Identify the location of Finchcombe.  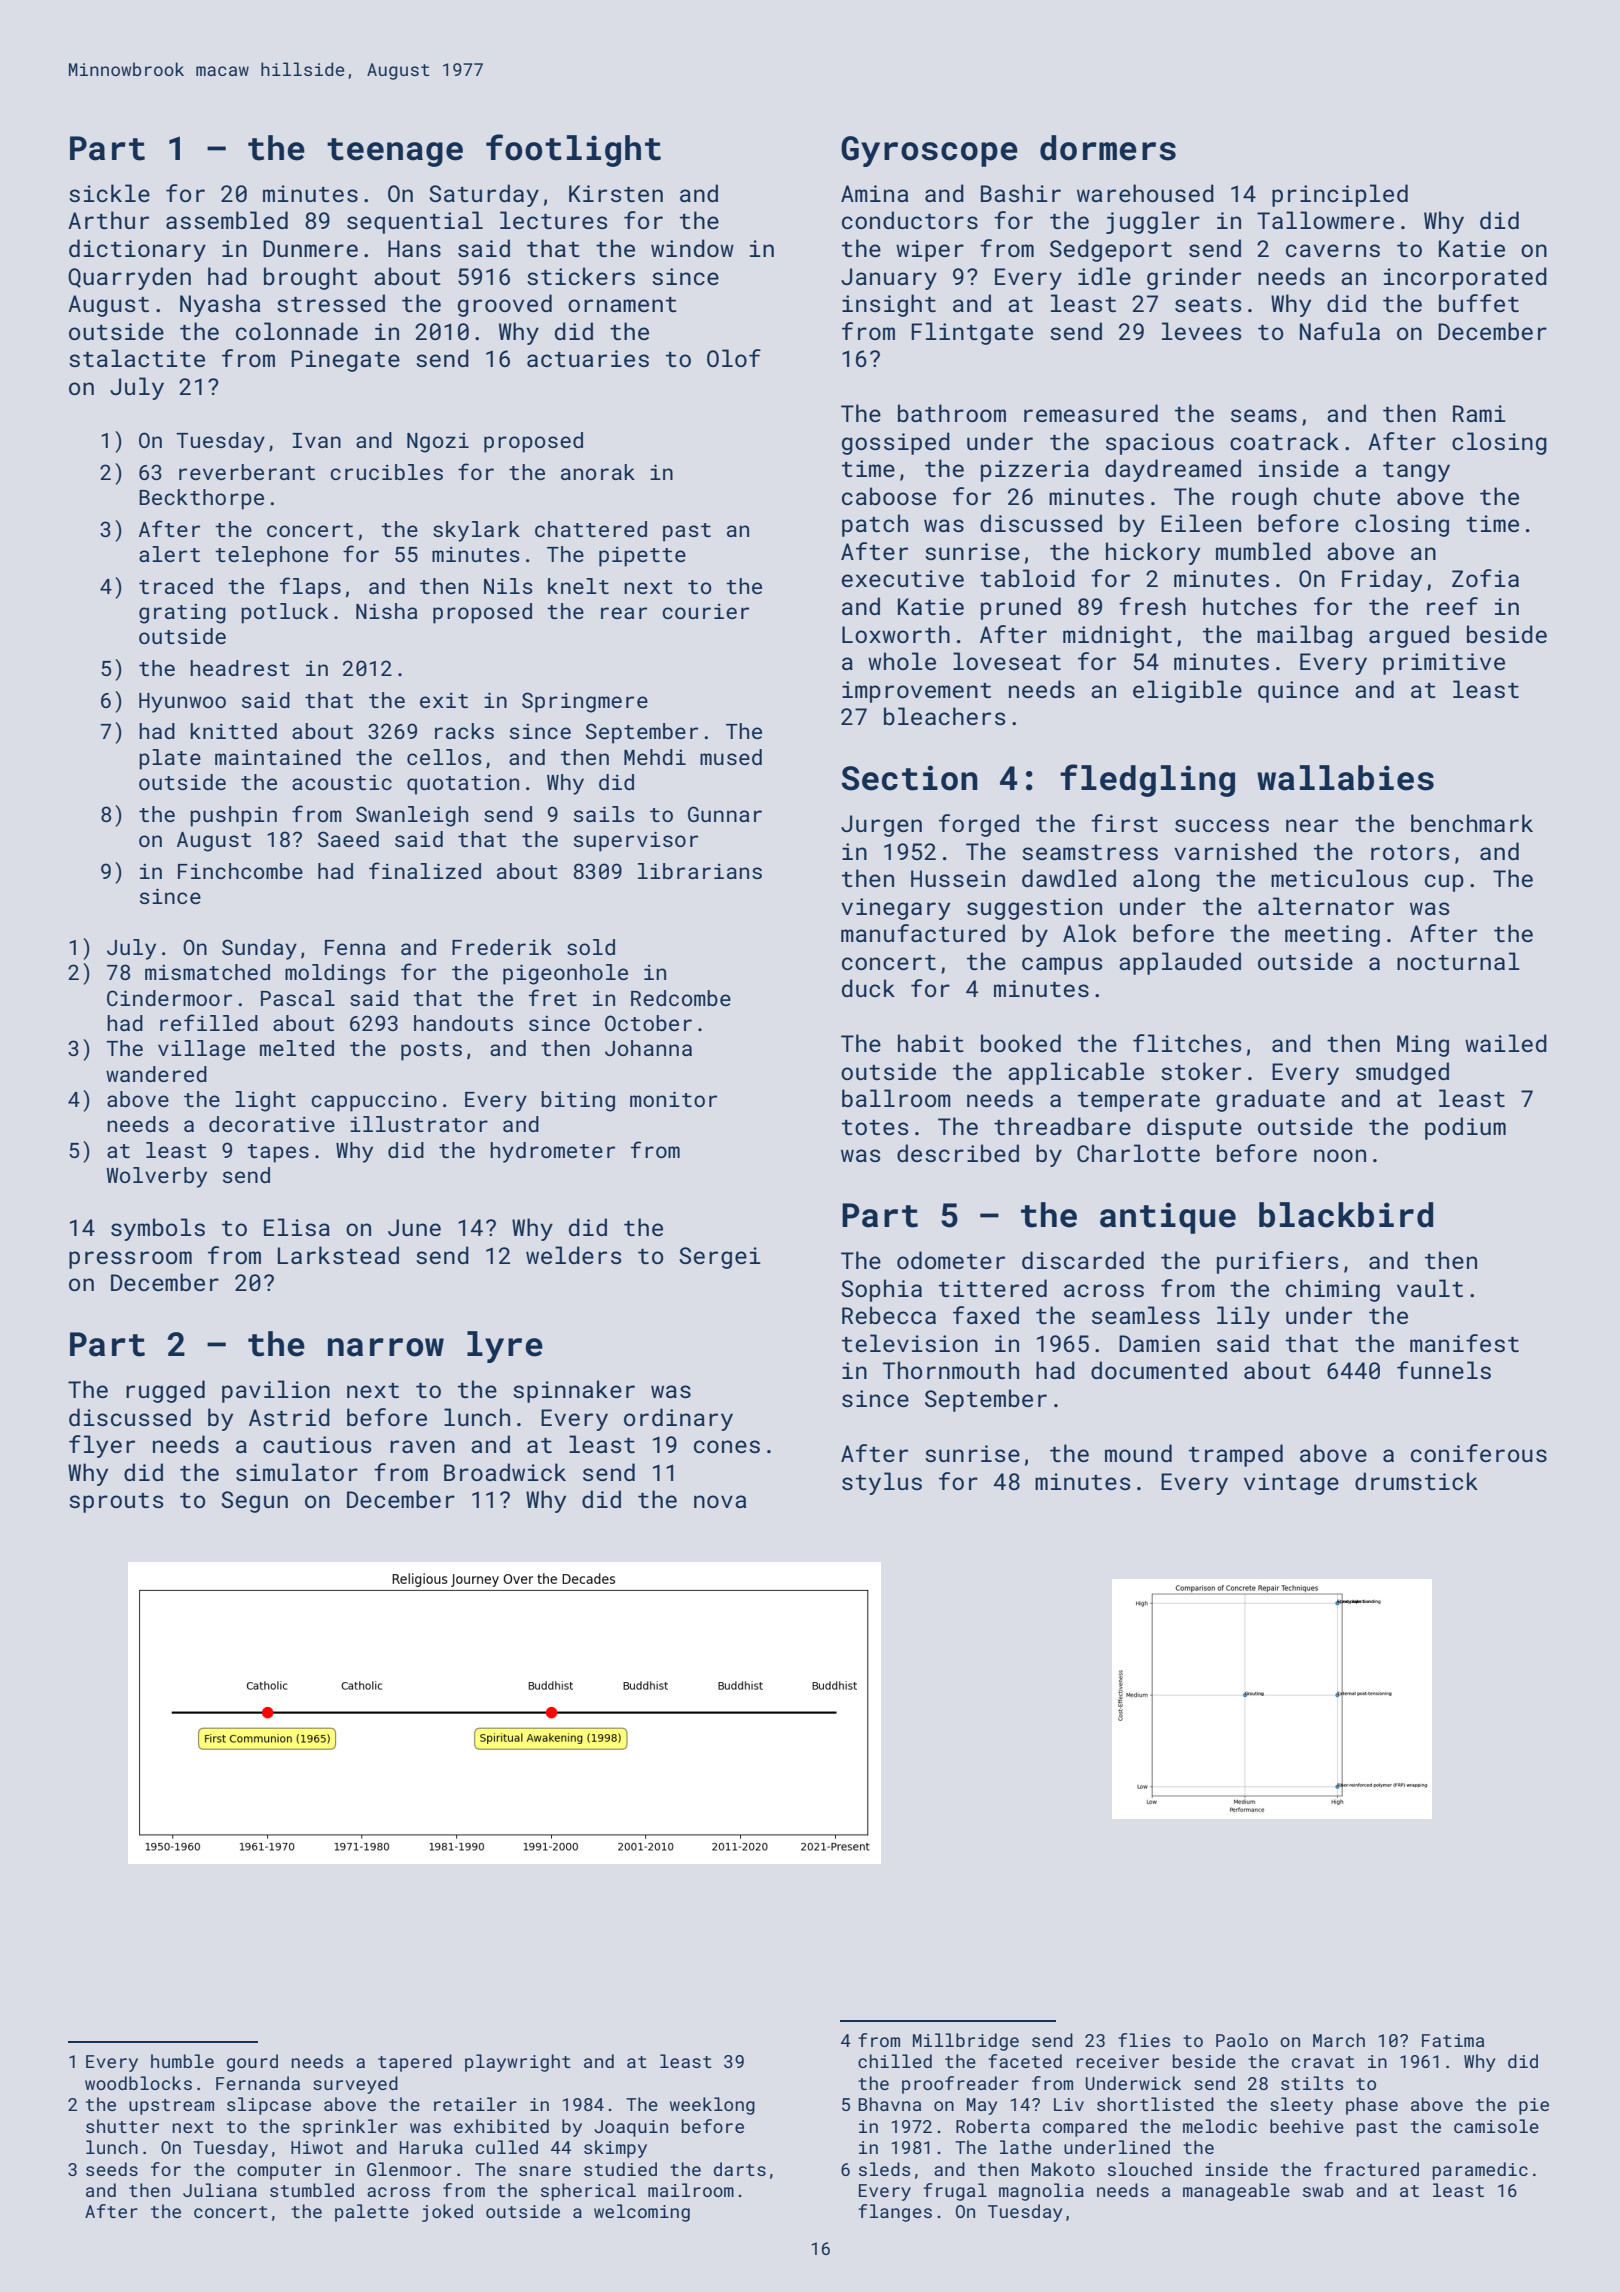
(240, 871).
